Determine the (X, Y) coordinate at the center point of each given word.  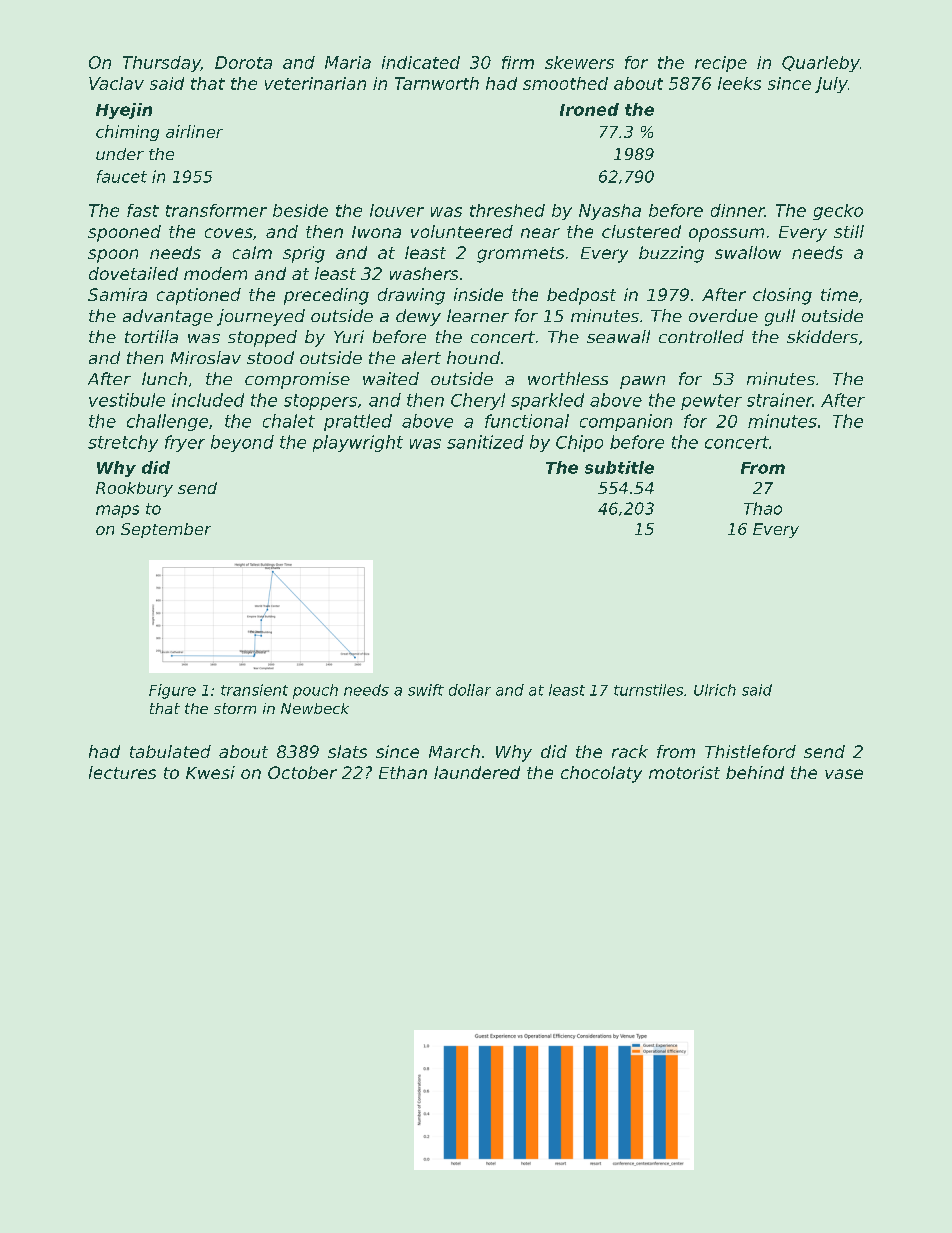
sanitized (485, 442)
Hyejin (124, 111)
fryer (185, 443)
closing (782, 296)
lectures (122, 772)
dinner (738, 210)
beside (300, 210)
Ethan (403, 772)
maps (117, 511)
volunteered (462, 231)
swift (426, 690)
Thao (763, 508)
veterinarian (315, 83)
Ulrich (715, 690)
